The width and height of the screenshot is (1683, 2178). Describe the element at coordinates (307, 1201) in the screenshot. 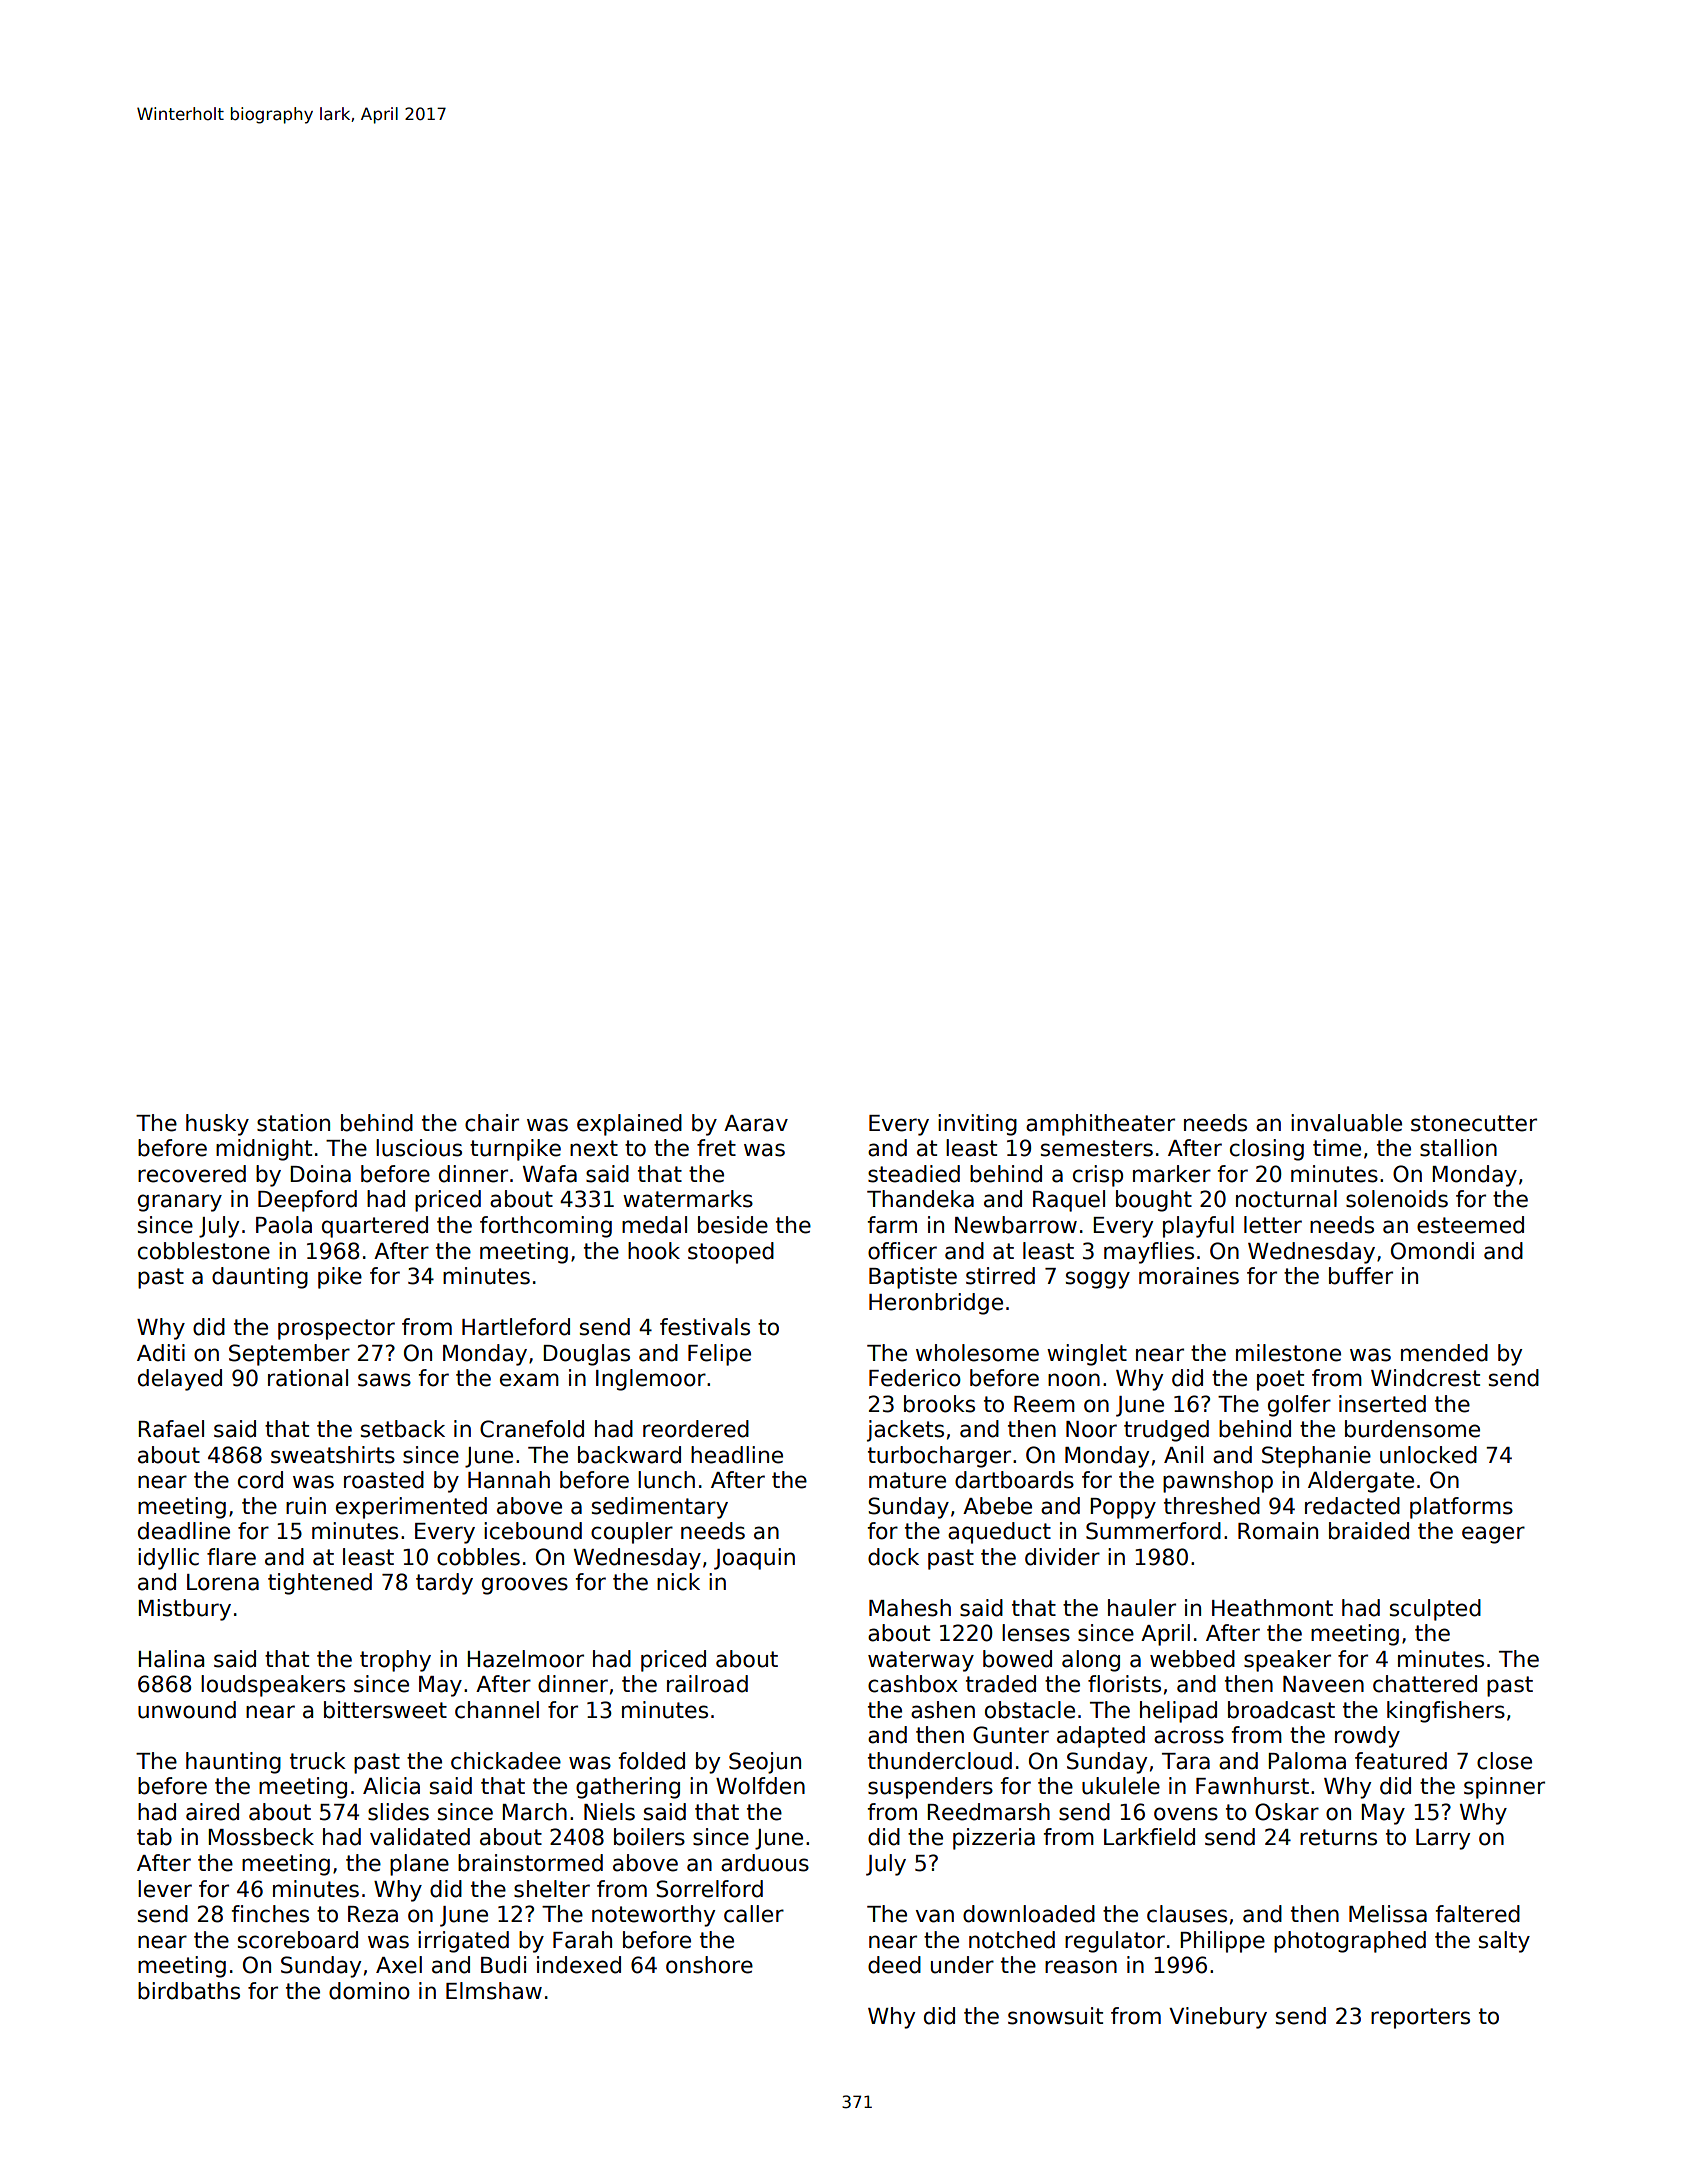

I see `Deepford` at that location.
